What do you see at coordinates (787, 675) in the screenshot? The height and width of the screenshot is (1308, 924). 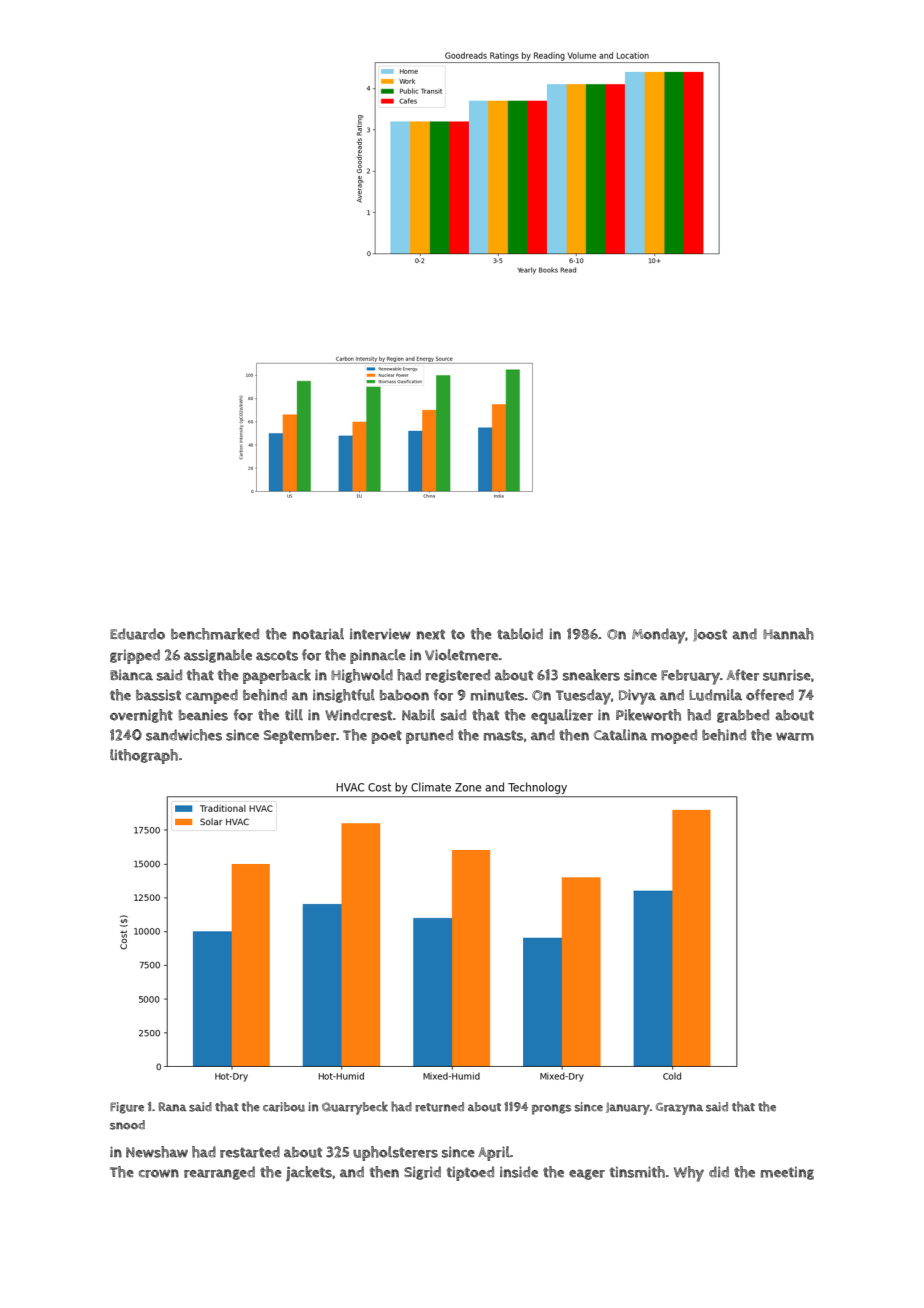 I see `sunrise` at bounding box center [787, 675].
